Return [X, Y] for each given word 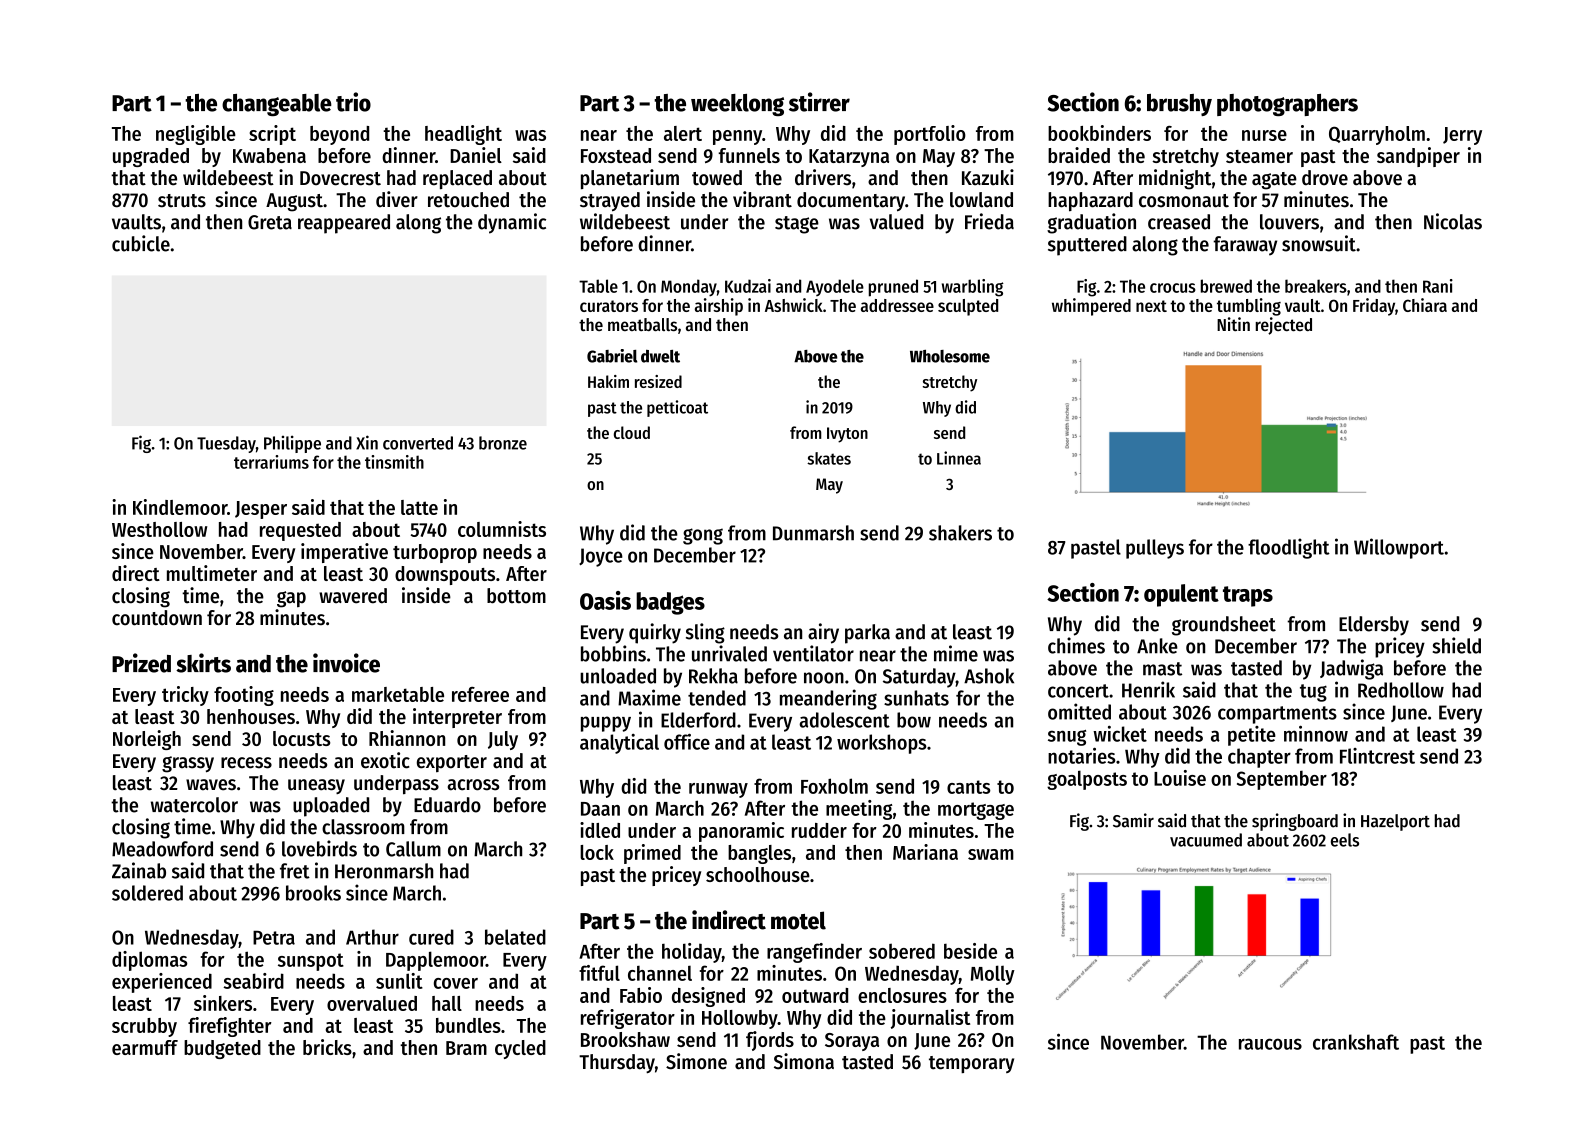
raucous [1270, 1044]
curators [609, 306]
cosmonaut [1184, 201]
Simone [696, 1061]
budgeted [222, 1049]
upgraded [151, 157]
